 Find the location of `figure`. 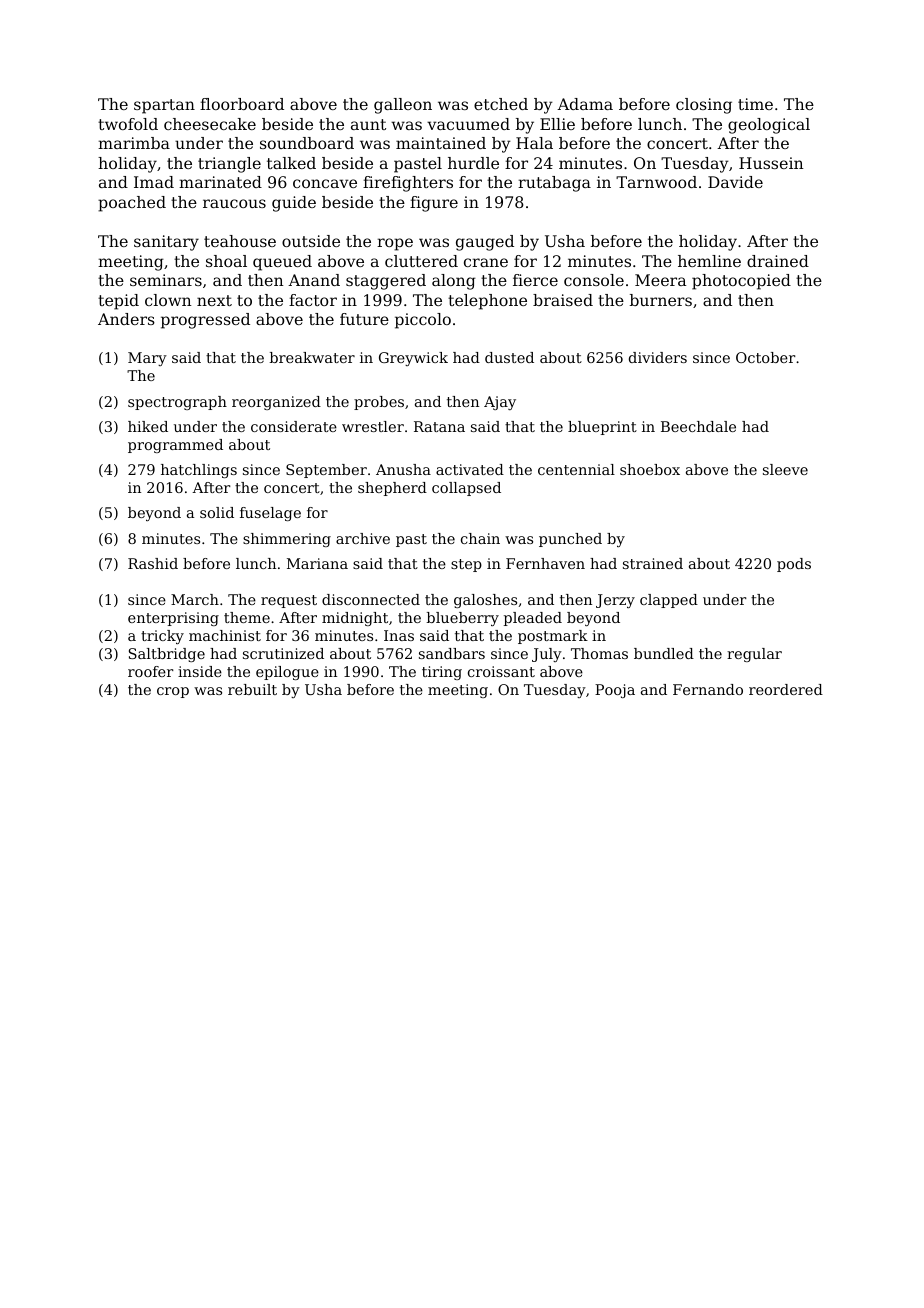

figure is located at coordinates (434, 204).
